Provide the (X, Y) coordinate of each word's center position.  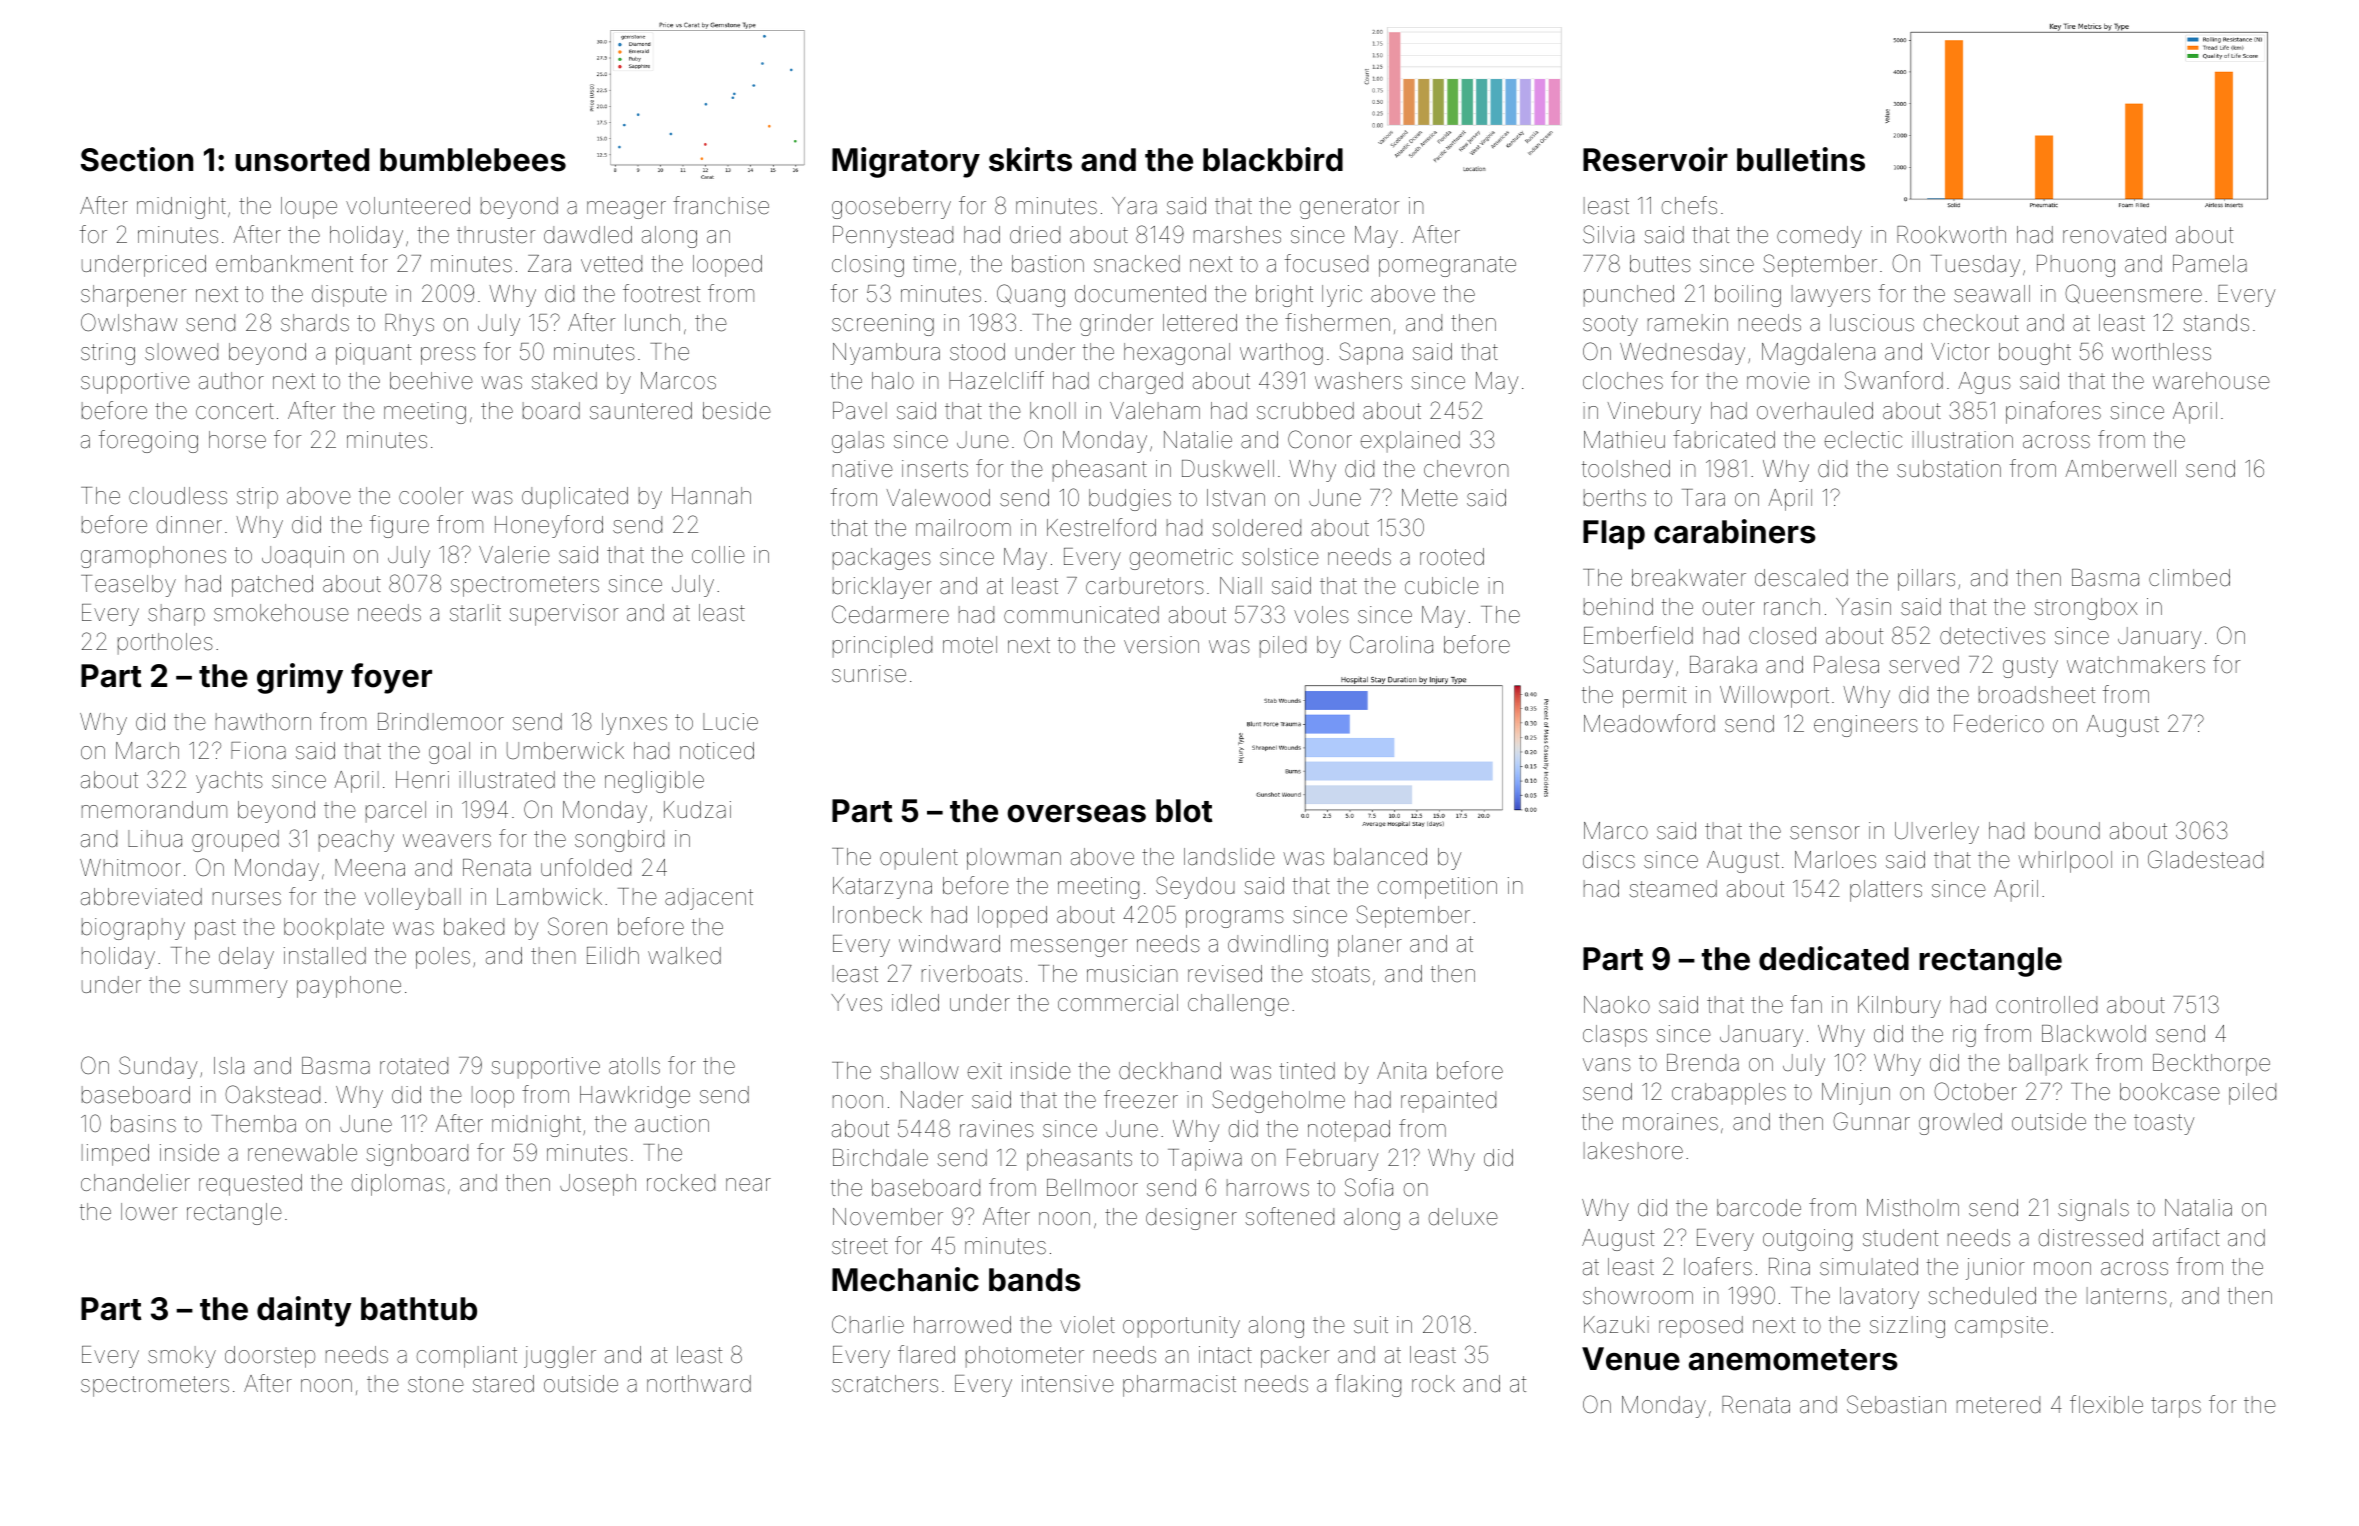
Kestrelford (1101, 527)
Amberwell (2120, 469)
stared (503, 1384)
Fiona (258, 751)
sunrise (869, 674)
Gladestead (2205, 859)
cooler (431, 496)
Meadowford (1649, 723)
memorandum (154, 810)
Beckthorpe (2211, 1065)
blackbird (1273, 159)
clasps (1615, 1036)
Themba (253, 1124)
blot (1184, 811)
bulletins (1801, 159)
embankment (284, 264)
